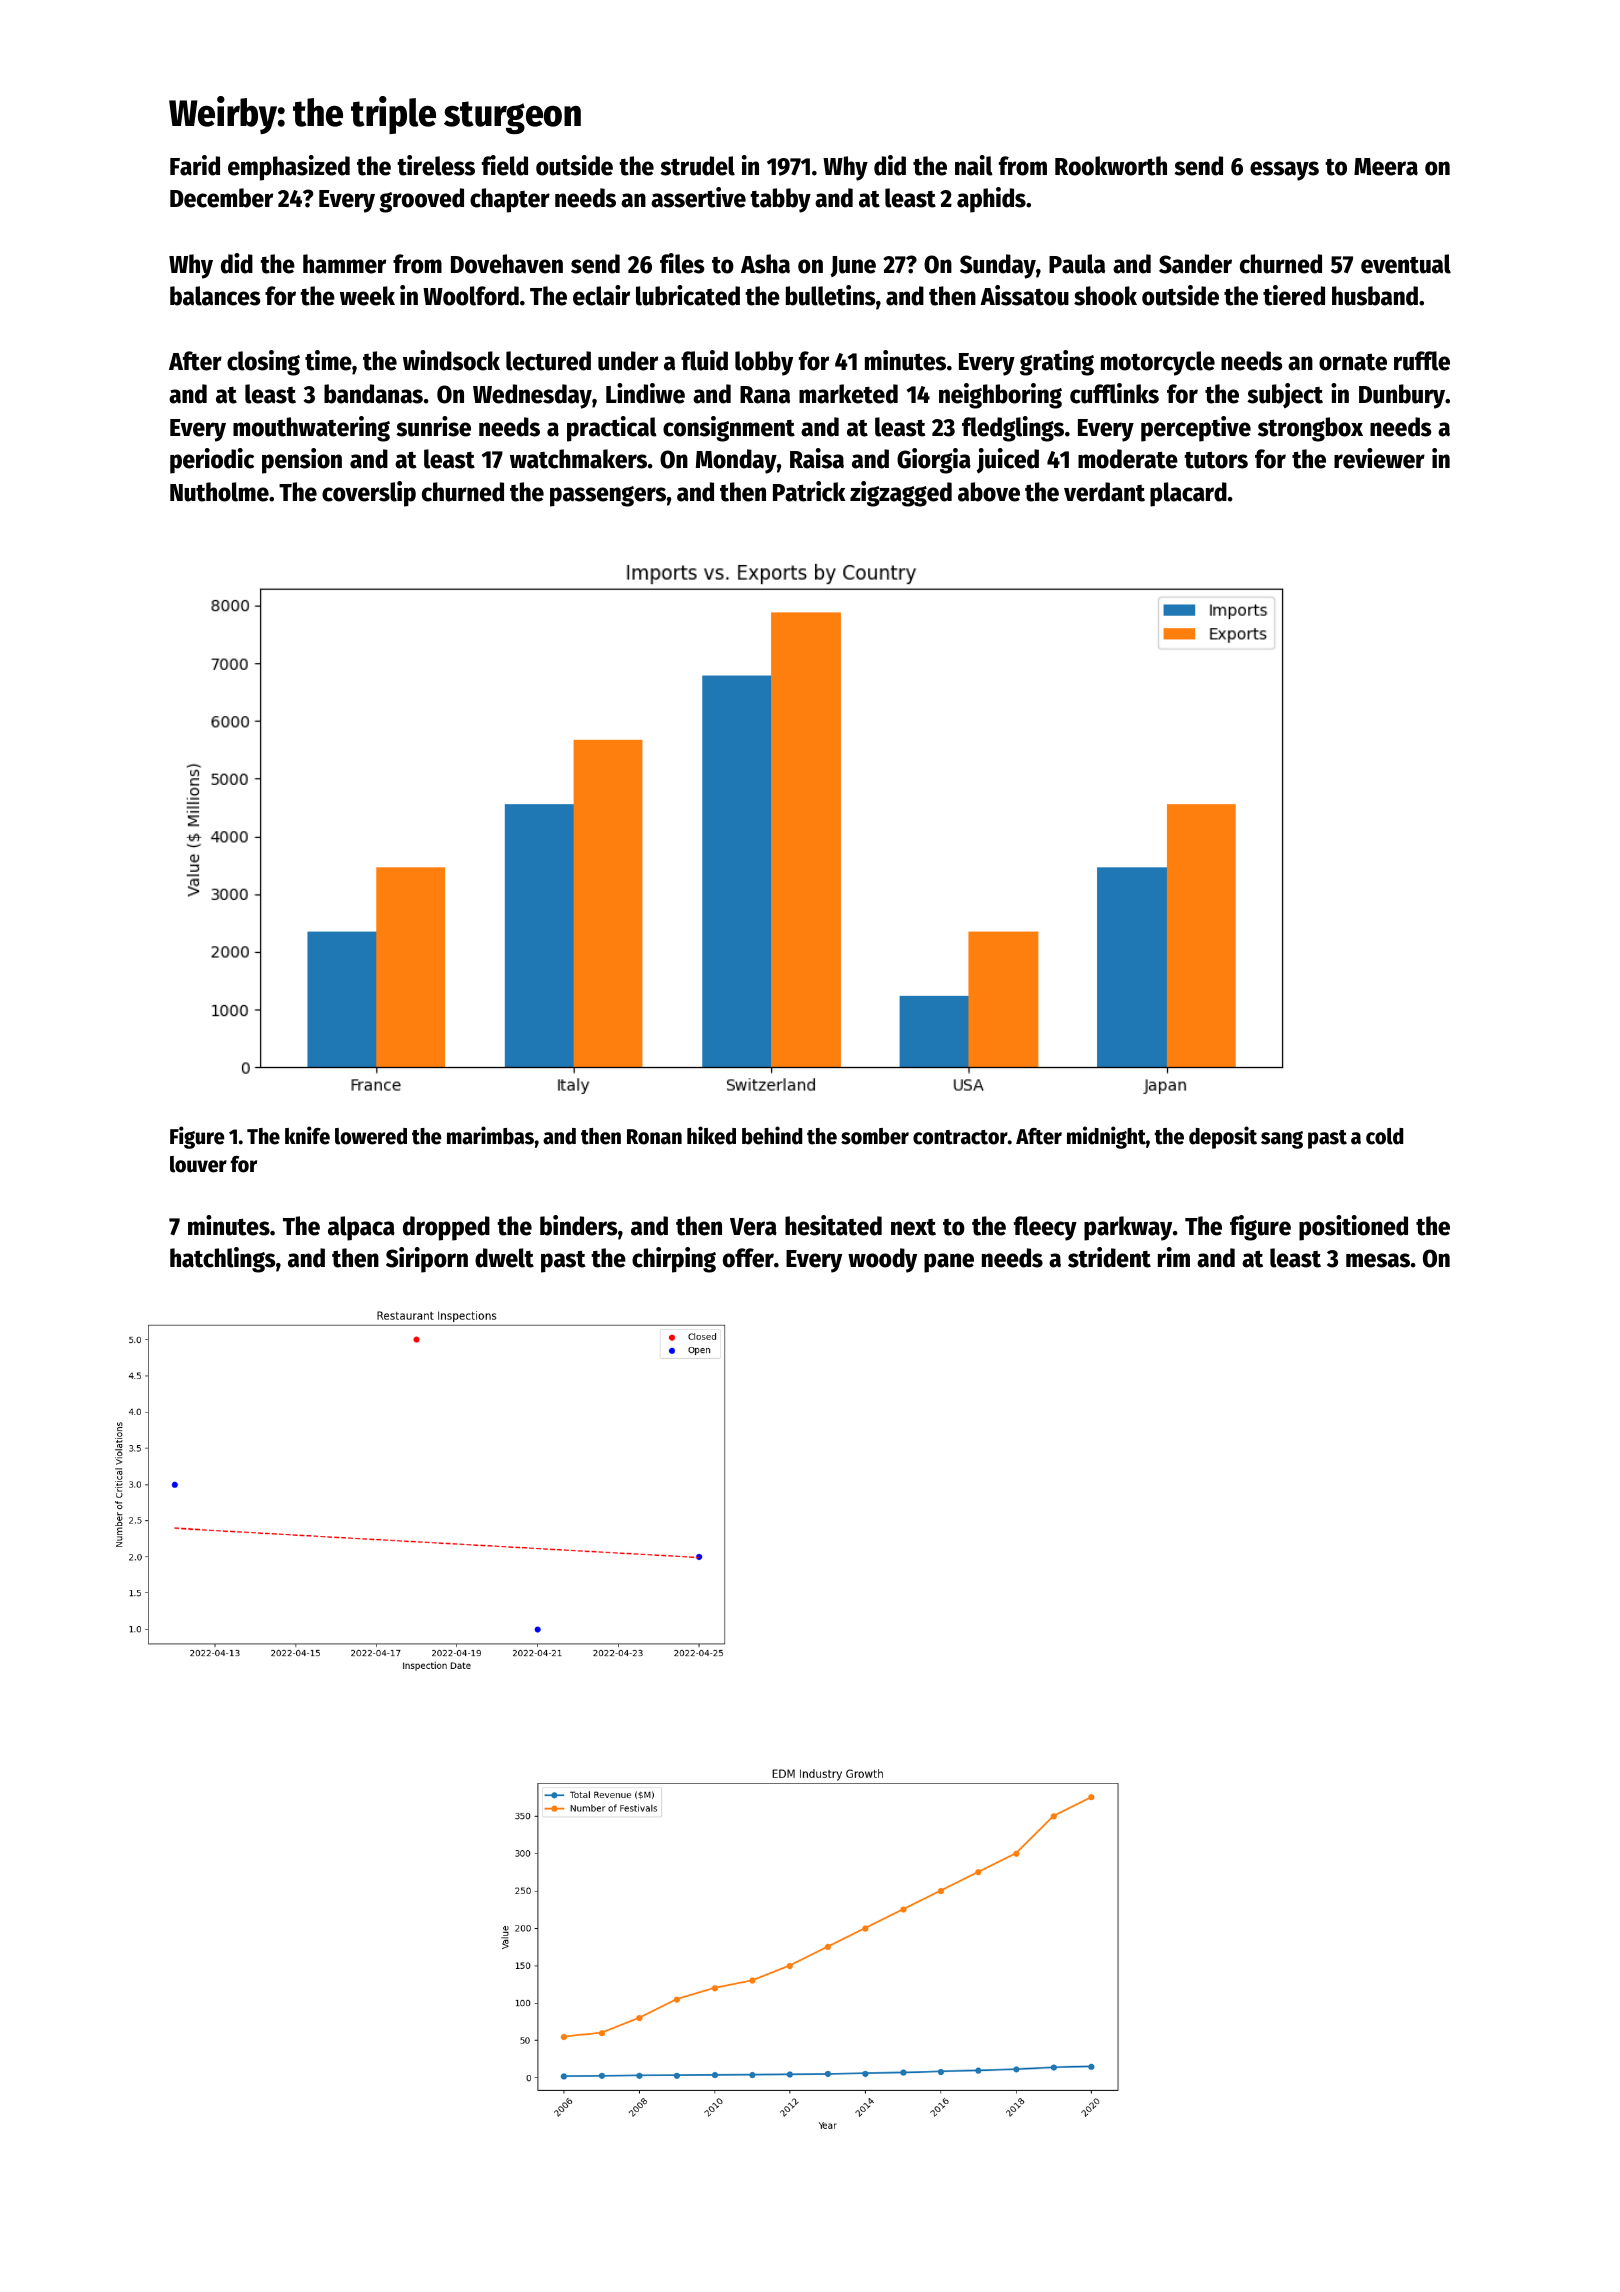 The image size is (1620, 2292). What do you see at coordinates (198, 1164) in the page?
I see `louver` at bounding box center [198, 1164].
